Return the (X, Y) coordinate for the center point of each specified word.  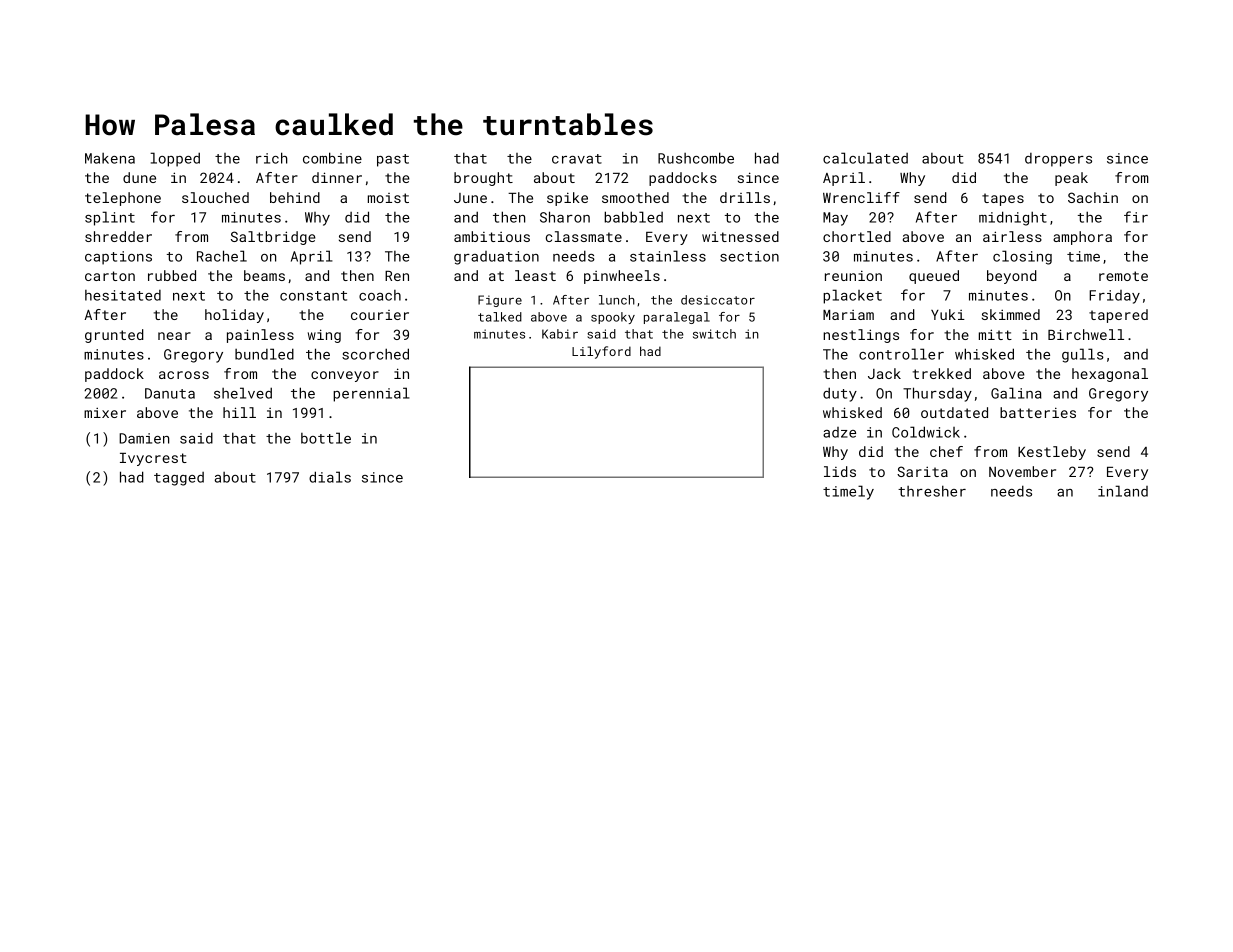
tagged (179, 479)
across (184, 375)
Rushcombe (696, 158)
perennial (371, 394)
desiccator (718, 300)
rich (272, 158)
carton (110, 276)
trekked (942, 373)
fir (1136, 217)
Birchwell (1086, 334)
